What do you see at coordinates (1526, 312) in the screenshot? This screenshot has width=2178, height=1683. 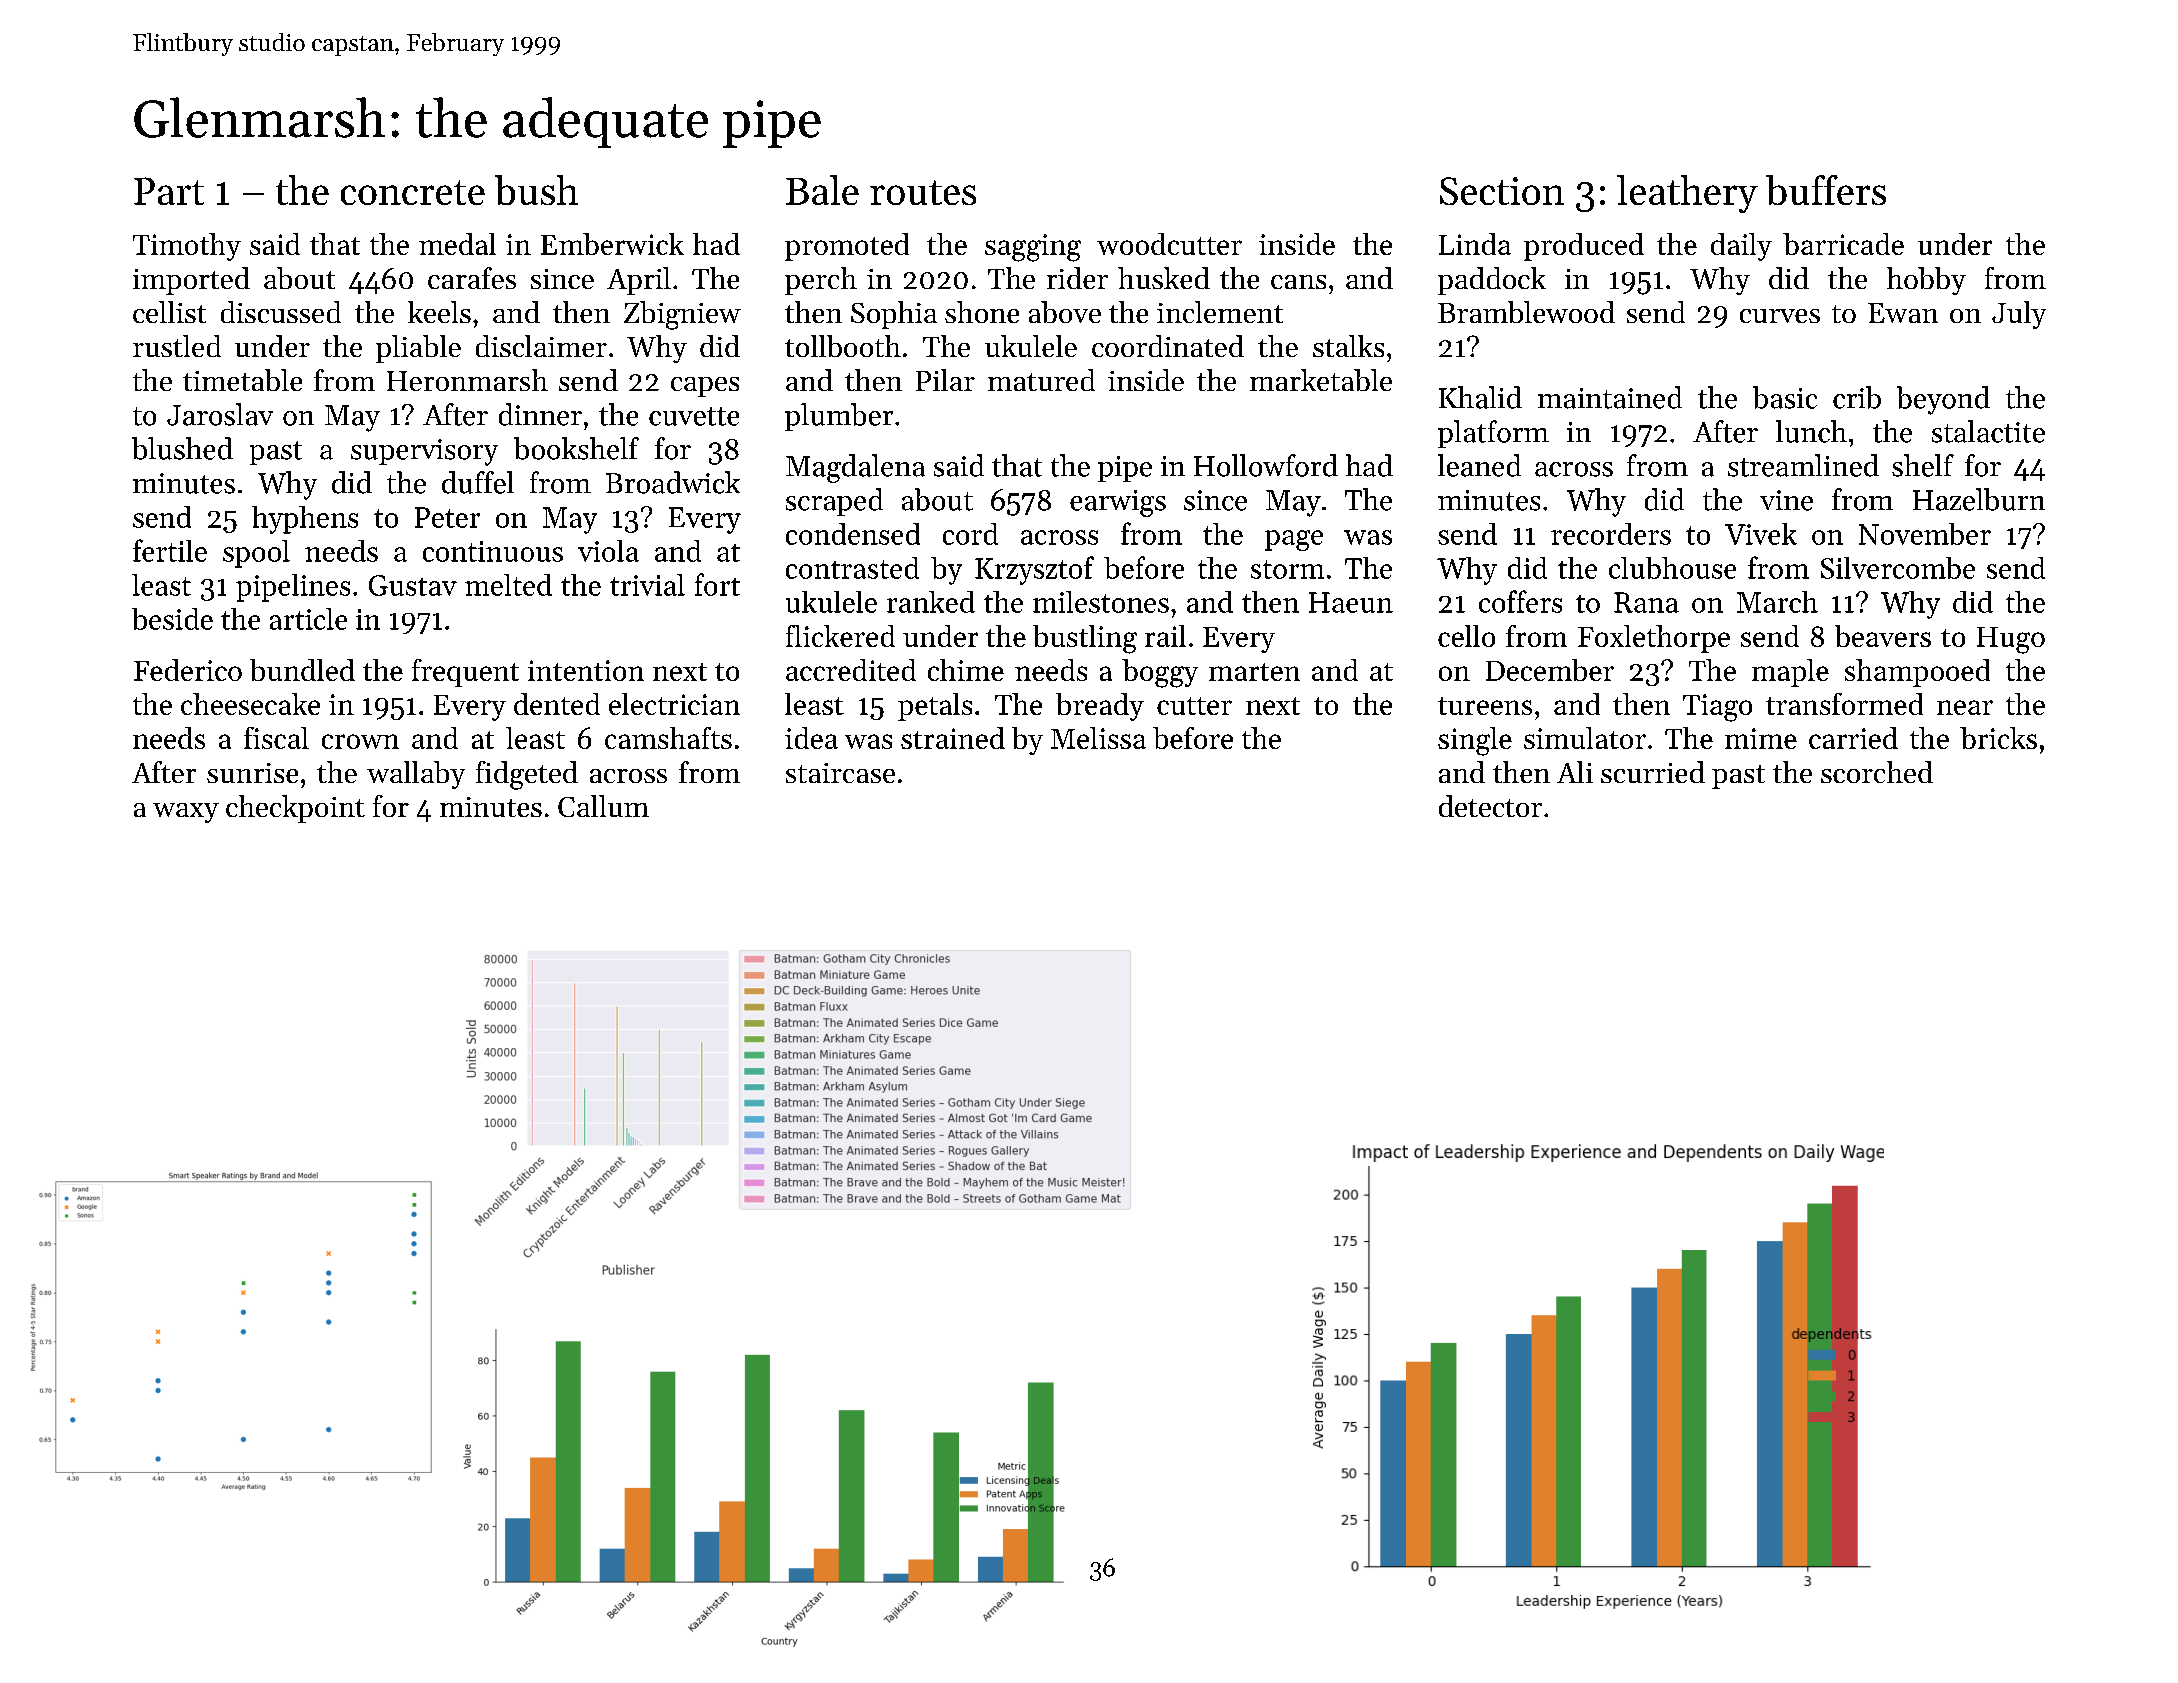 I see `Bramblewood` at bounding box center [1526, 312].
